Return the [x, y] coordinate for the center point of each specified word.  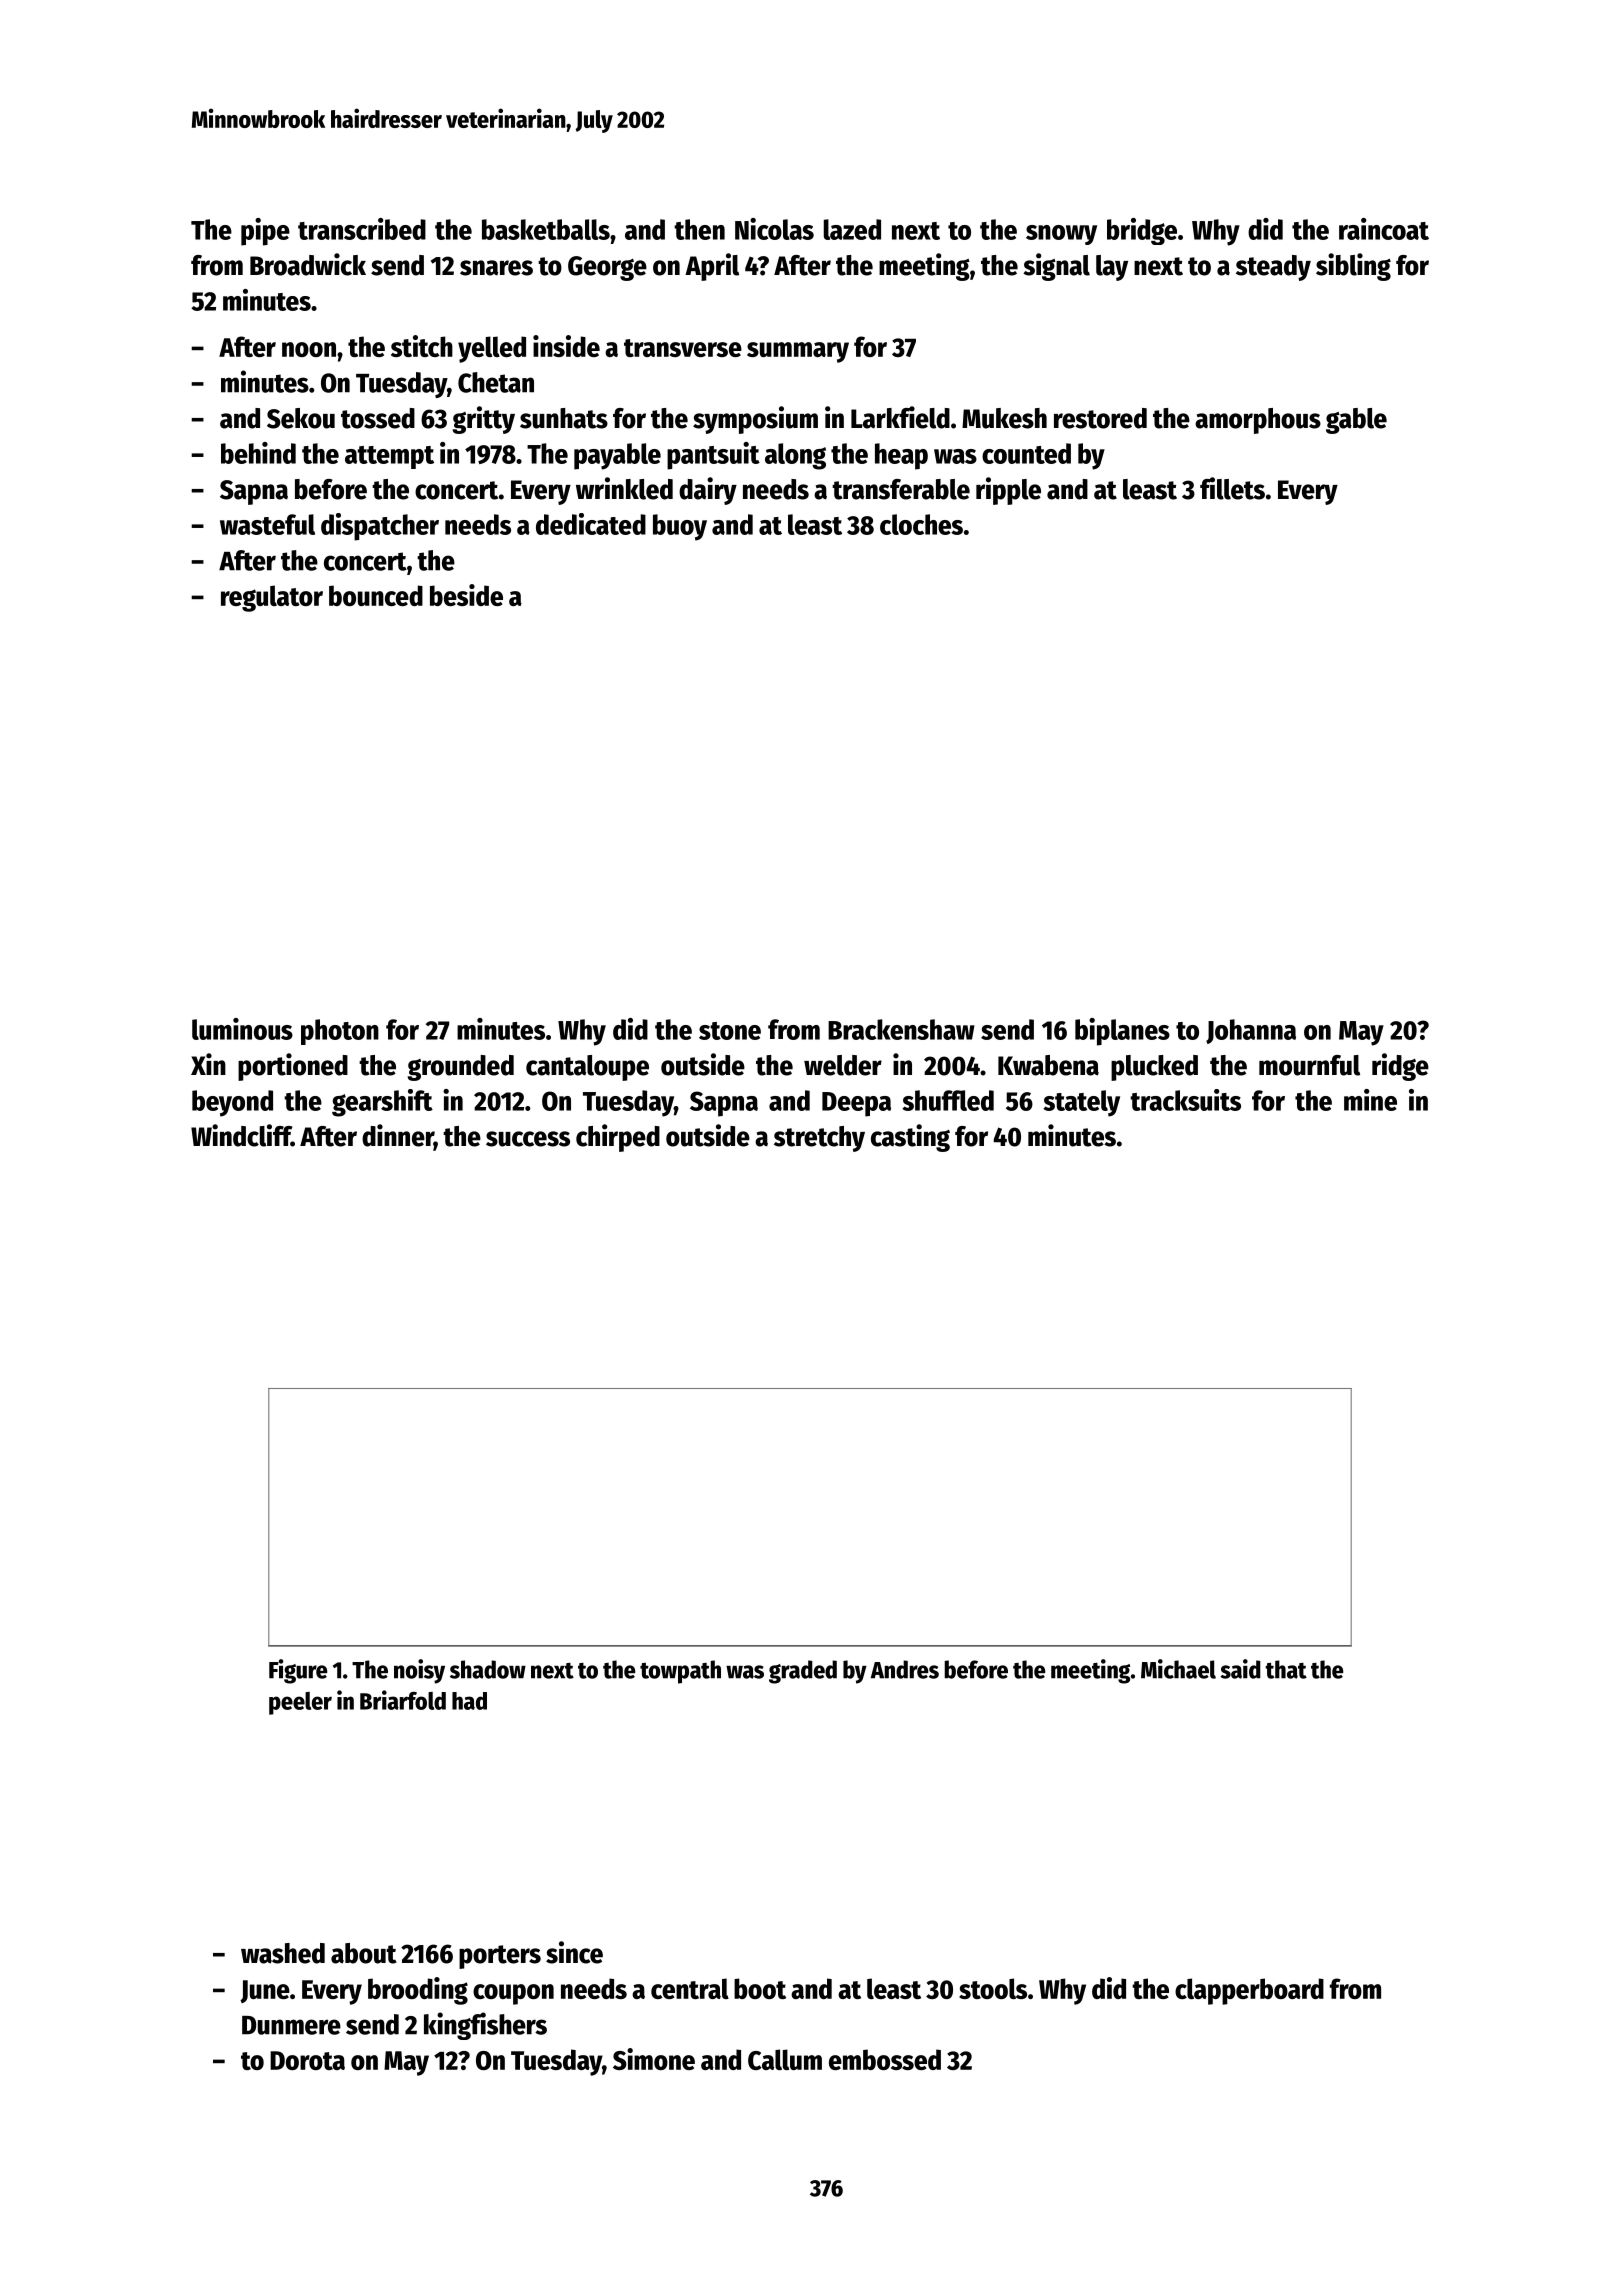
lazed [852, 229]
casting [910, 1138]
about [364, 1953]
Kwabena [1048, 1065]
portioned [293, 1067]
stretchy [819, 1139]
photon [340, 1032]
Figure [298, 1671]
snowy [1061, 235]
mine [1370, 1100]
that [1286, 1669]
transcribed [362, 229]
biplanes [1122, 1032]
